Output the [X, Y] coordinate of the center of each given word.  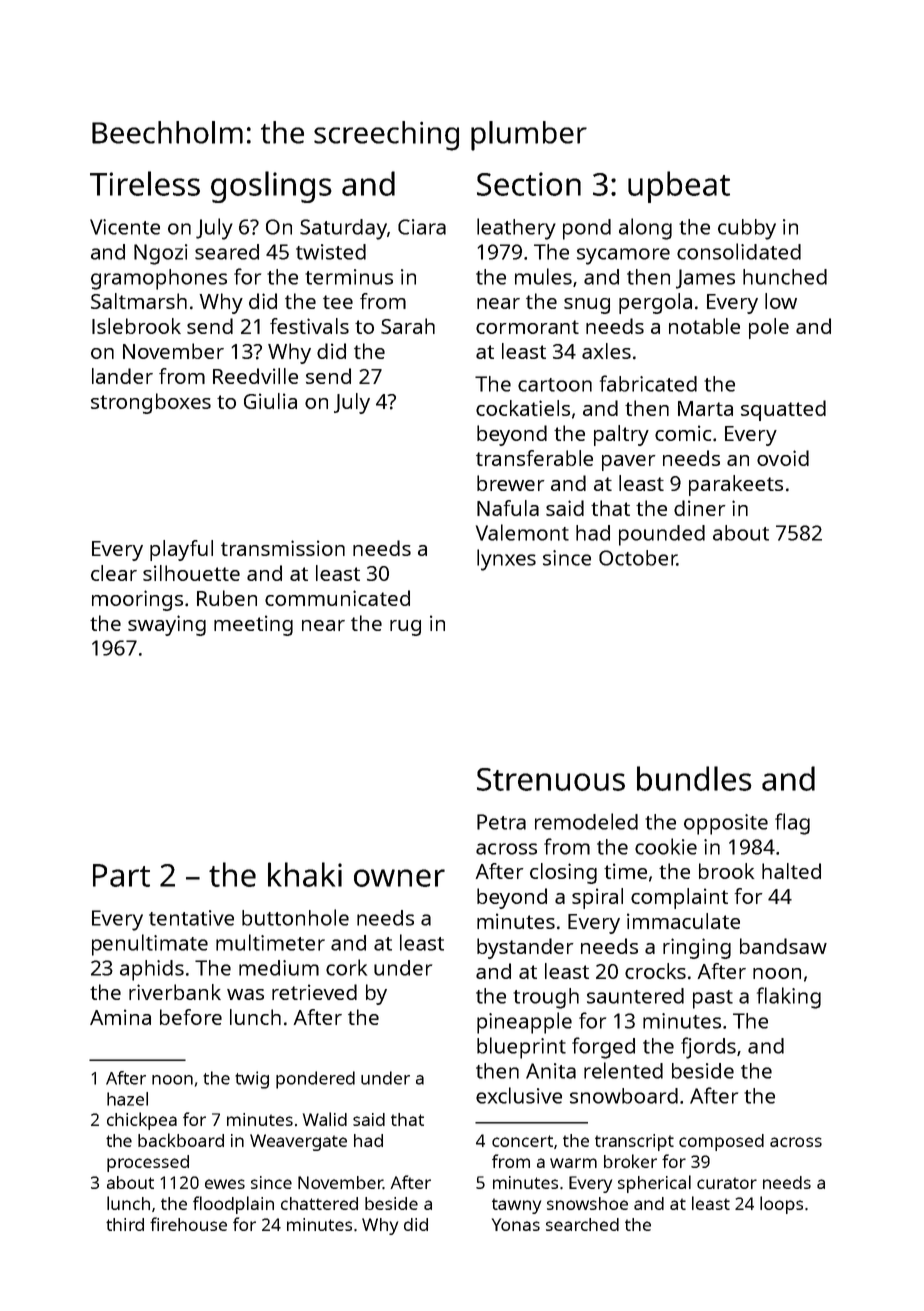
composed [721, 1142]
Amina [120, 1017]
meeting [253, 625]
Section [529, 184]
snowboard [624, 1096]
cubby [747, 229]
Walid [325, 1119]
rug [405, 628]
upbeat [679, 187]
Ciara [422, 227]
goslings [271, 187]
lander [122, 376]
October [638, 558]
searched [582, 1224]
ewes [225, 1184]
